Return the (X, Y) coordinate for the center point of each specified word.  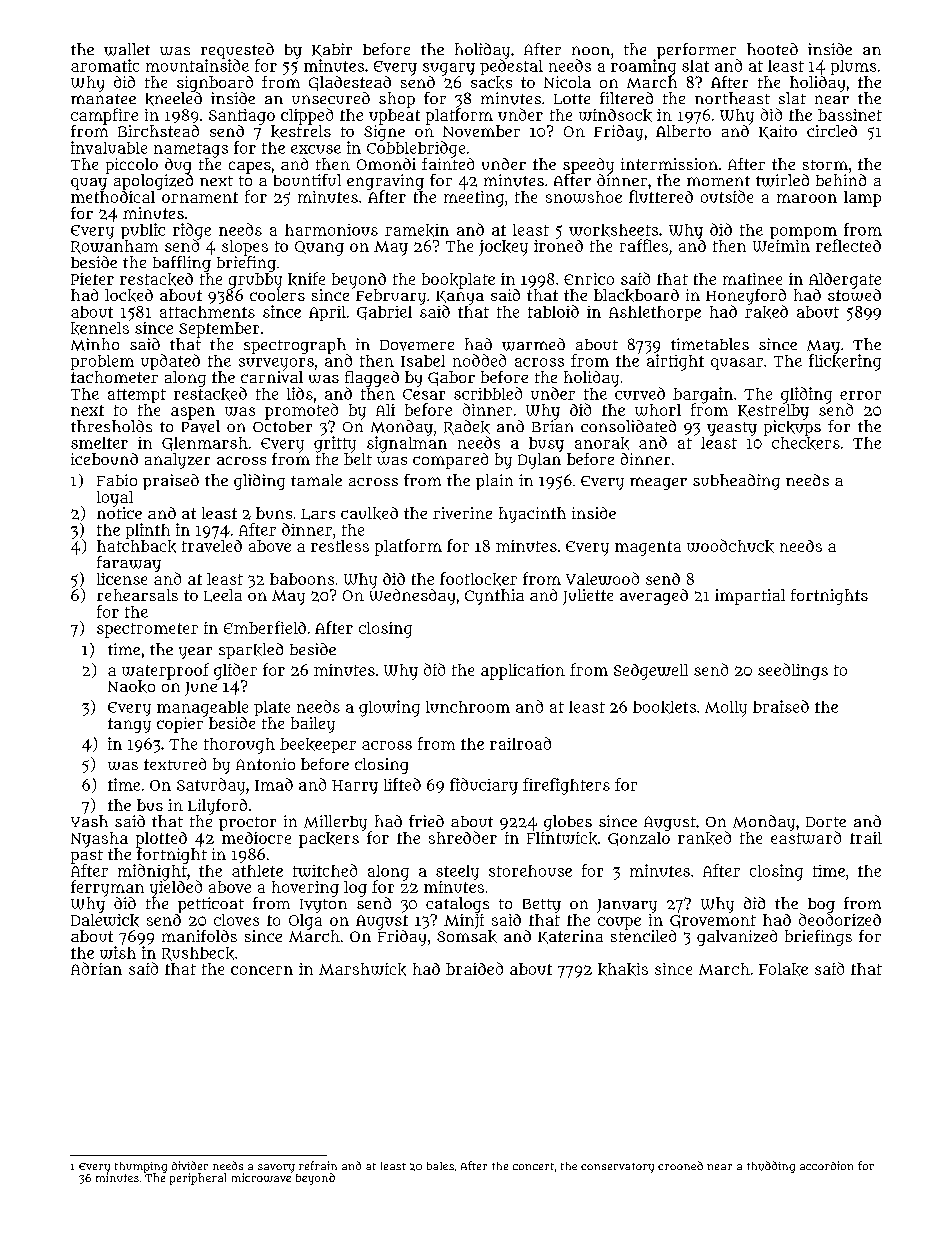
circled (832, 131)
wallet (127, 49)
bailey (313, 725)
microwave (261, 1177)
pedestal (511, 67)
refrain (318, 1165)
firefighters (566, 786)
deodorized (840, 919)
